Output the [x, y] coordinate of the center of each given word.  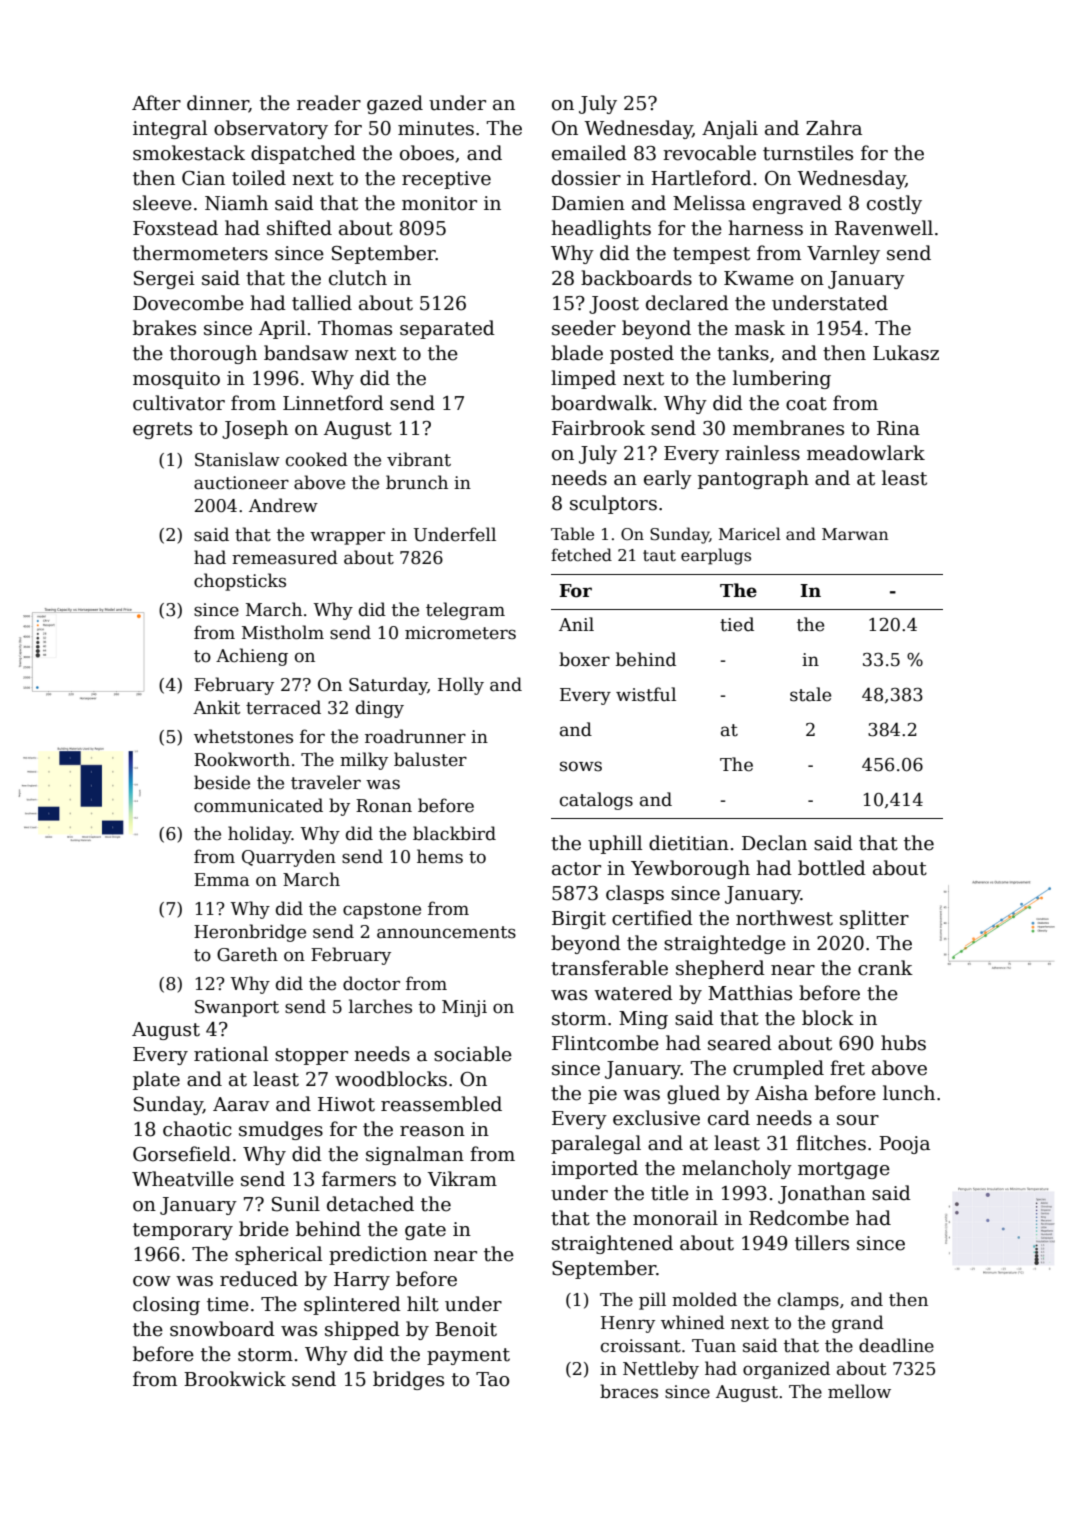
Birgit [579, 920]
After [156, 103]
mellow [859, 1391]
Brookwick [235, 1379]
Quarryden [289, 858]
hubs [903, 1043]
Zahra [834, 128]
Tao [492, 1379]
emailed [589, 153]
